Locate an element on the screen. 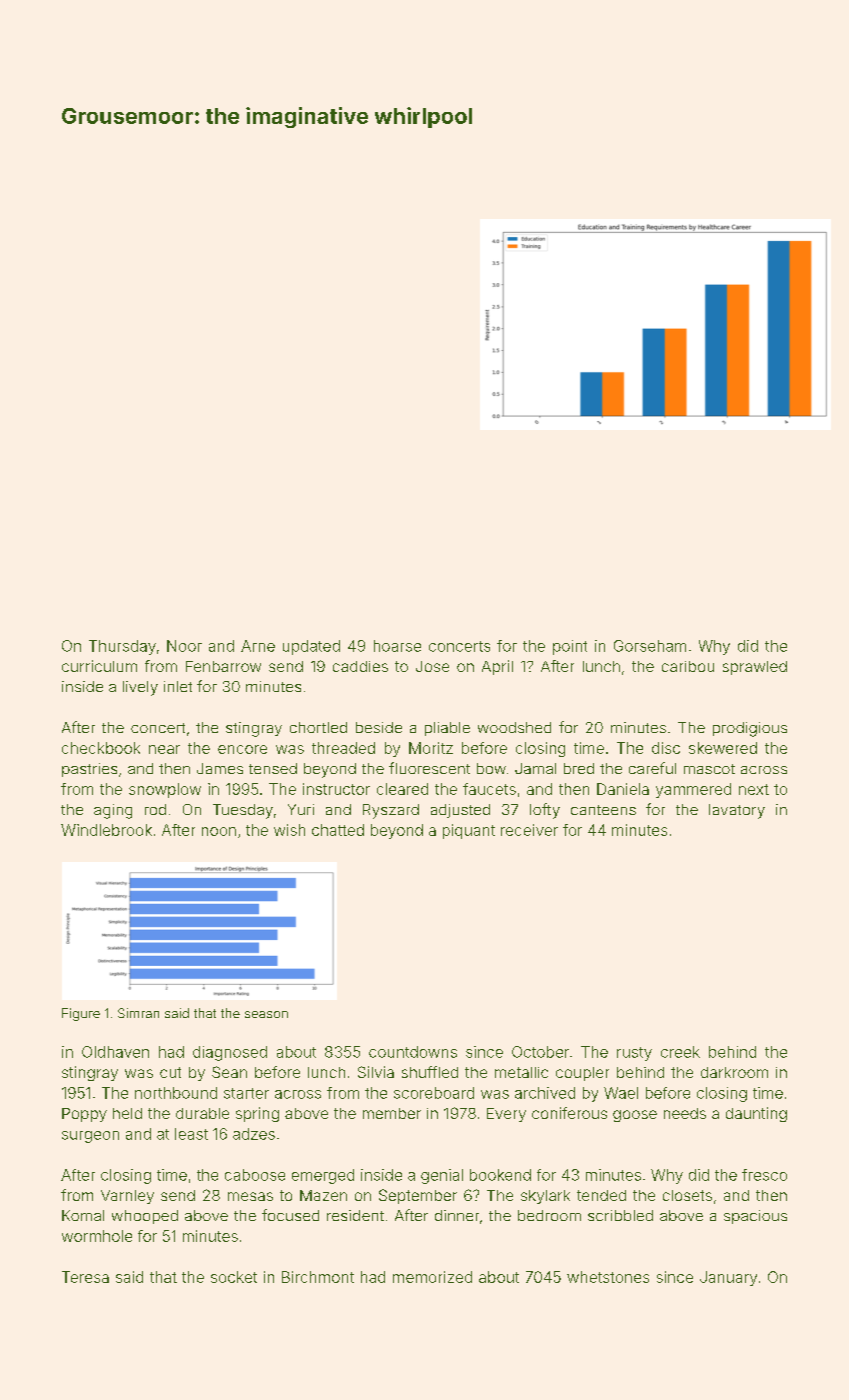 The image size is (849, 1400). rusty is located at coordinates (634, 1054).
